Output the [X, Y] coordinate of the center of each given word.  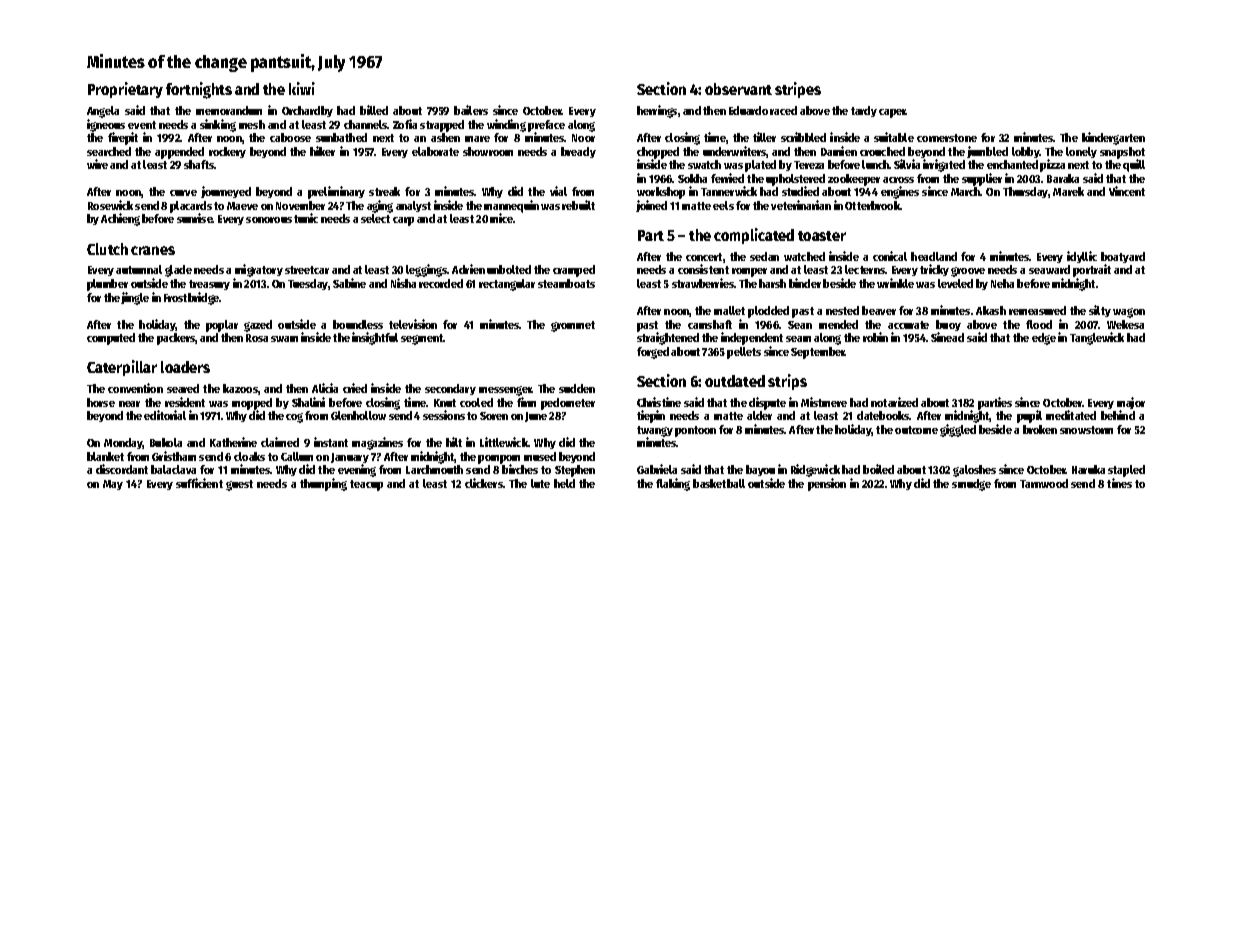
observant [738, 89]
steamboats [566, 283]
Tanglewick [1097, 338]
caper [892, 113]
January [350, 459]
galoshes [974, 471]
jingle [135, 298]
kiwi [302, 88]
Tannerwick [729, 191]
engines [900, 192]
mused [540, 456]
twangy [655, 432]
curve [183, 193]
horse [101, 402]
